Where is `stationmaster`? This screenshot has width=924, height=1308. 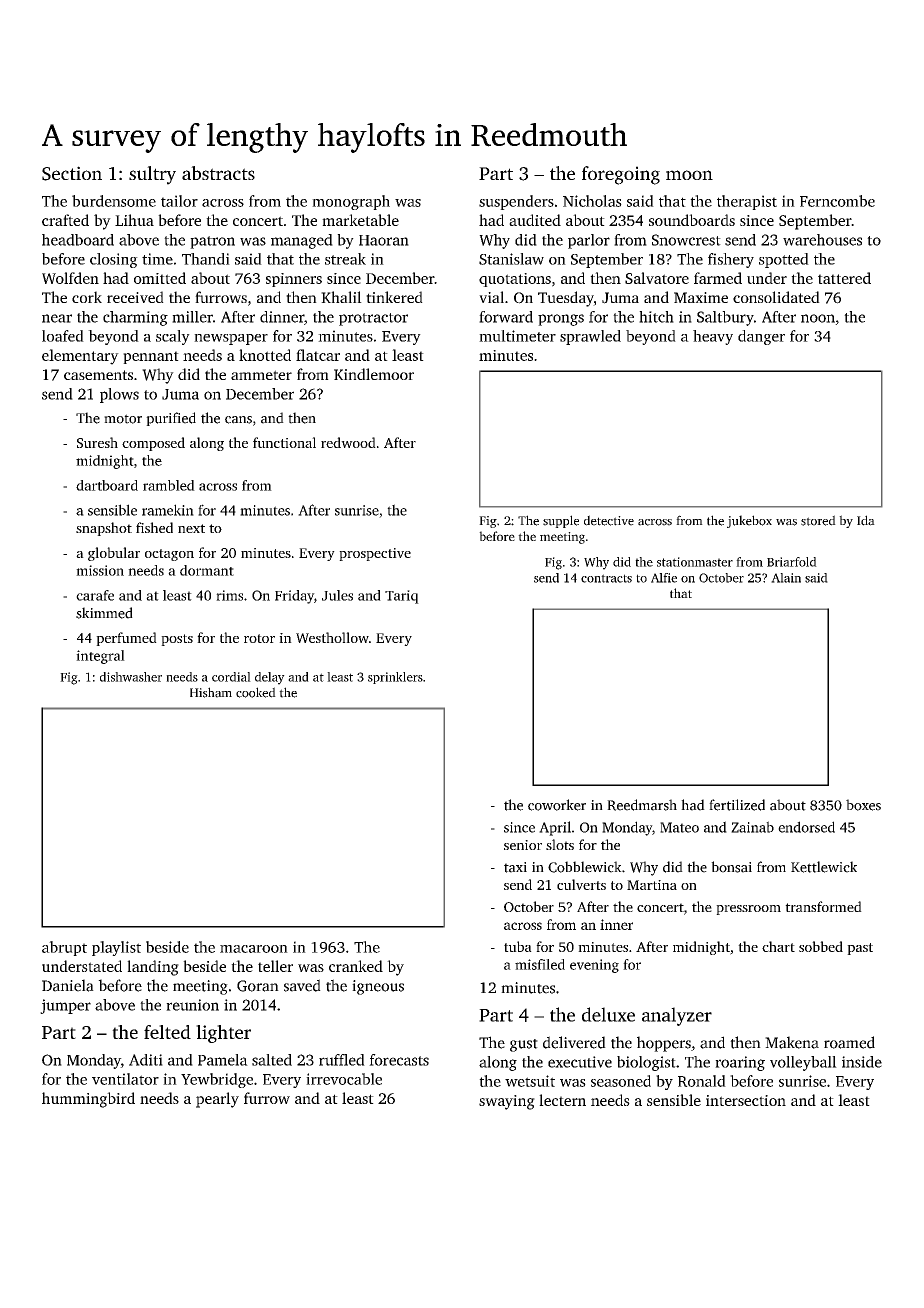 stationmaster is located at coordinates (695, 562).
